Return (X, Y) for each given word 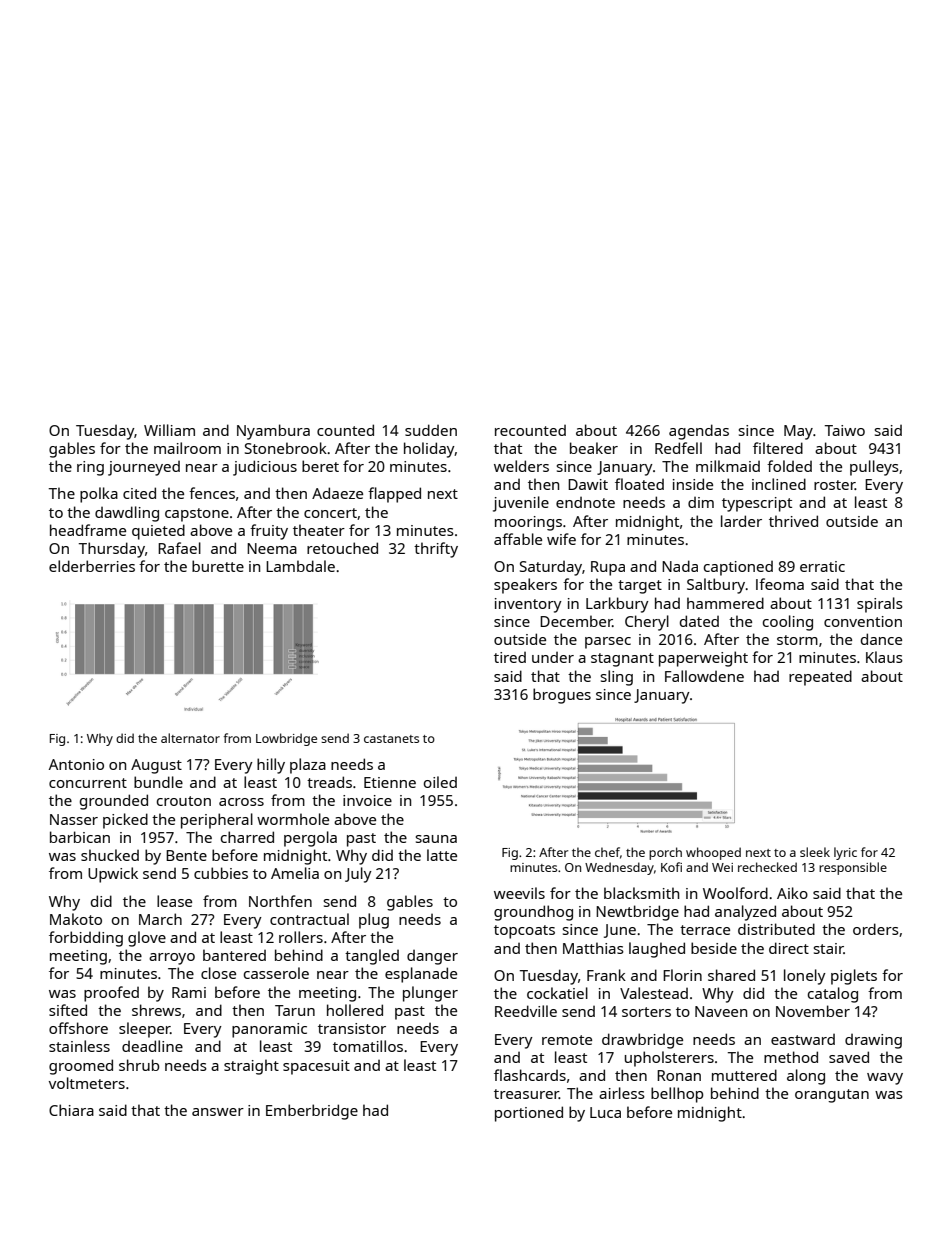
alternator (190, 738)
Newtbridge (637, 913)
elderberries (92, 566)
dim (701, 502)
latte (442, 855)
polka (99, 495)
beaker (594, 448)
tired (510, 657)
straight (251, 1067)
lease (174, 901)
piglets (854, 977)
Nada (680, 566)
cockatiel (557, 993)
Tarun (295, 1010)
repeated (820, 678)
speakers (525, 586)
